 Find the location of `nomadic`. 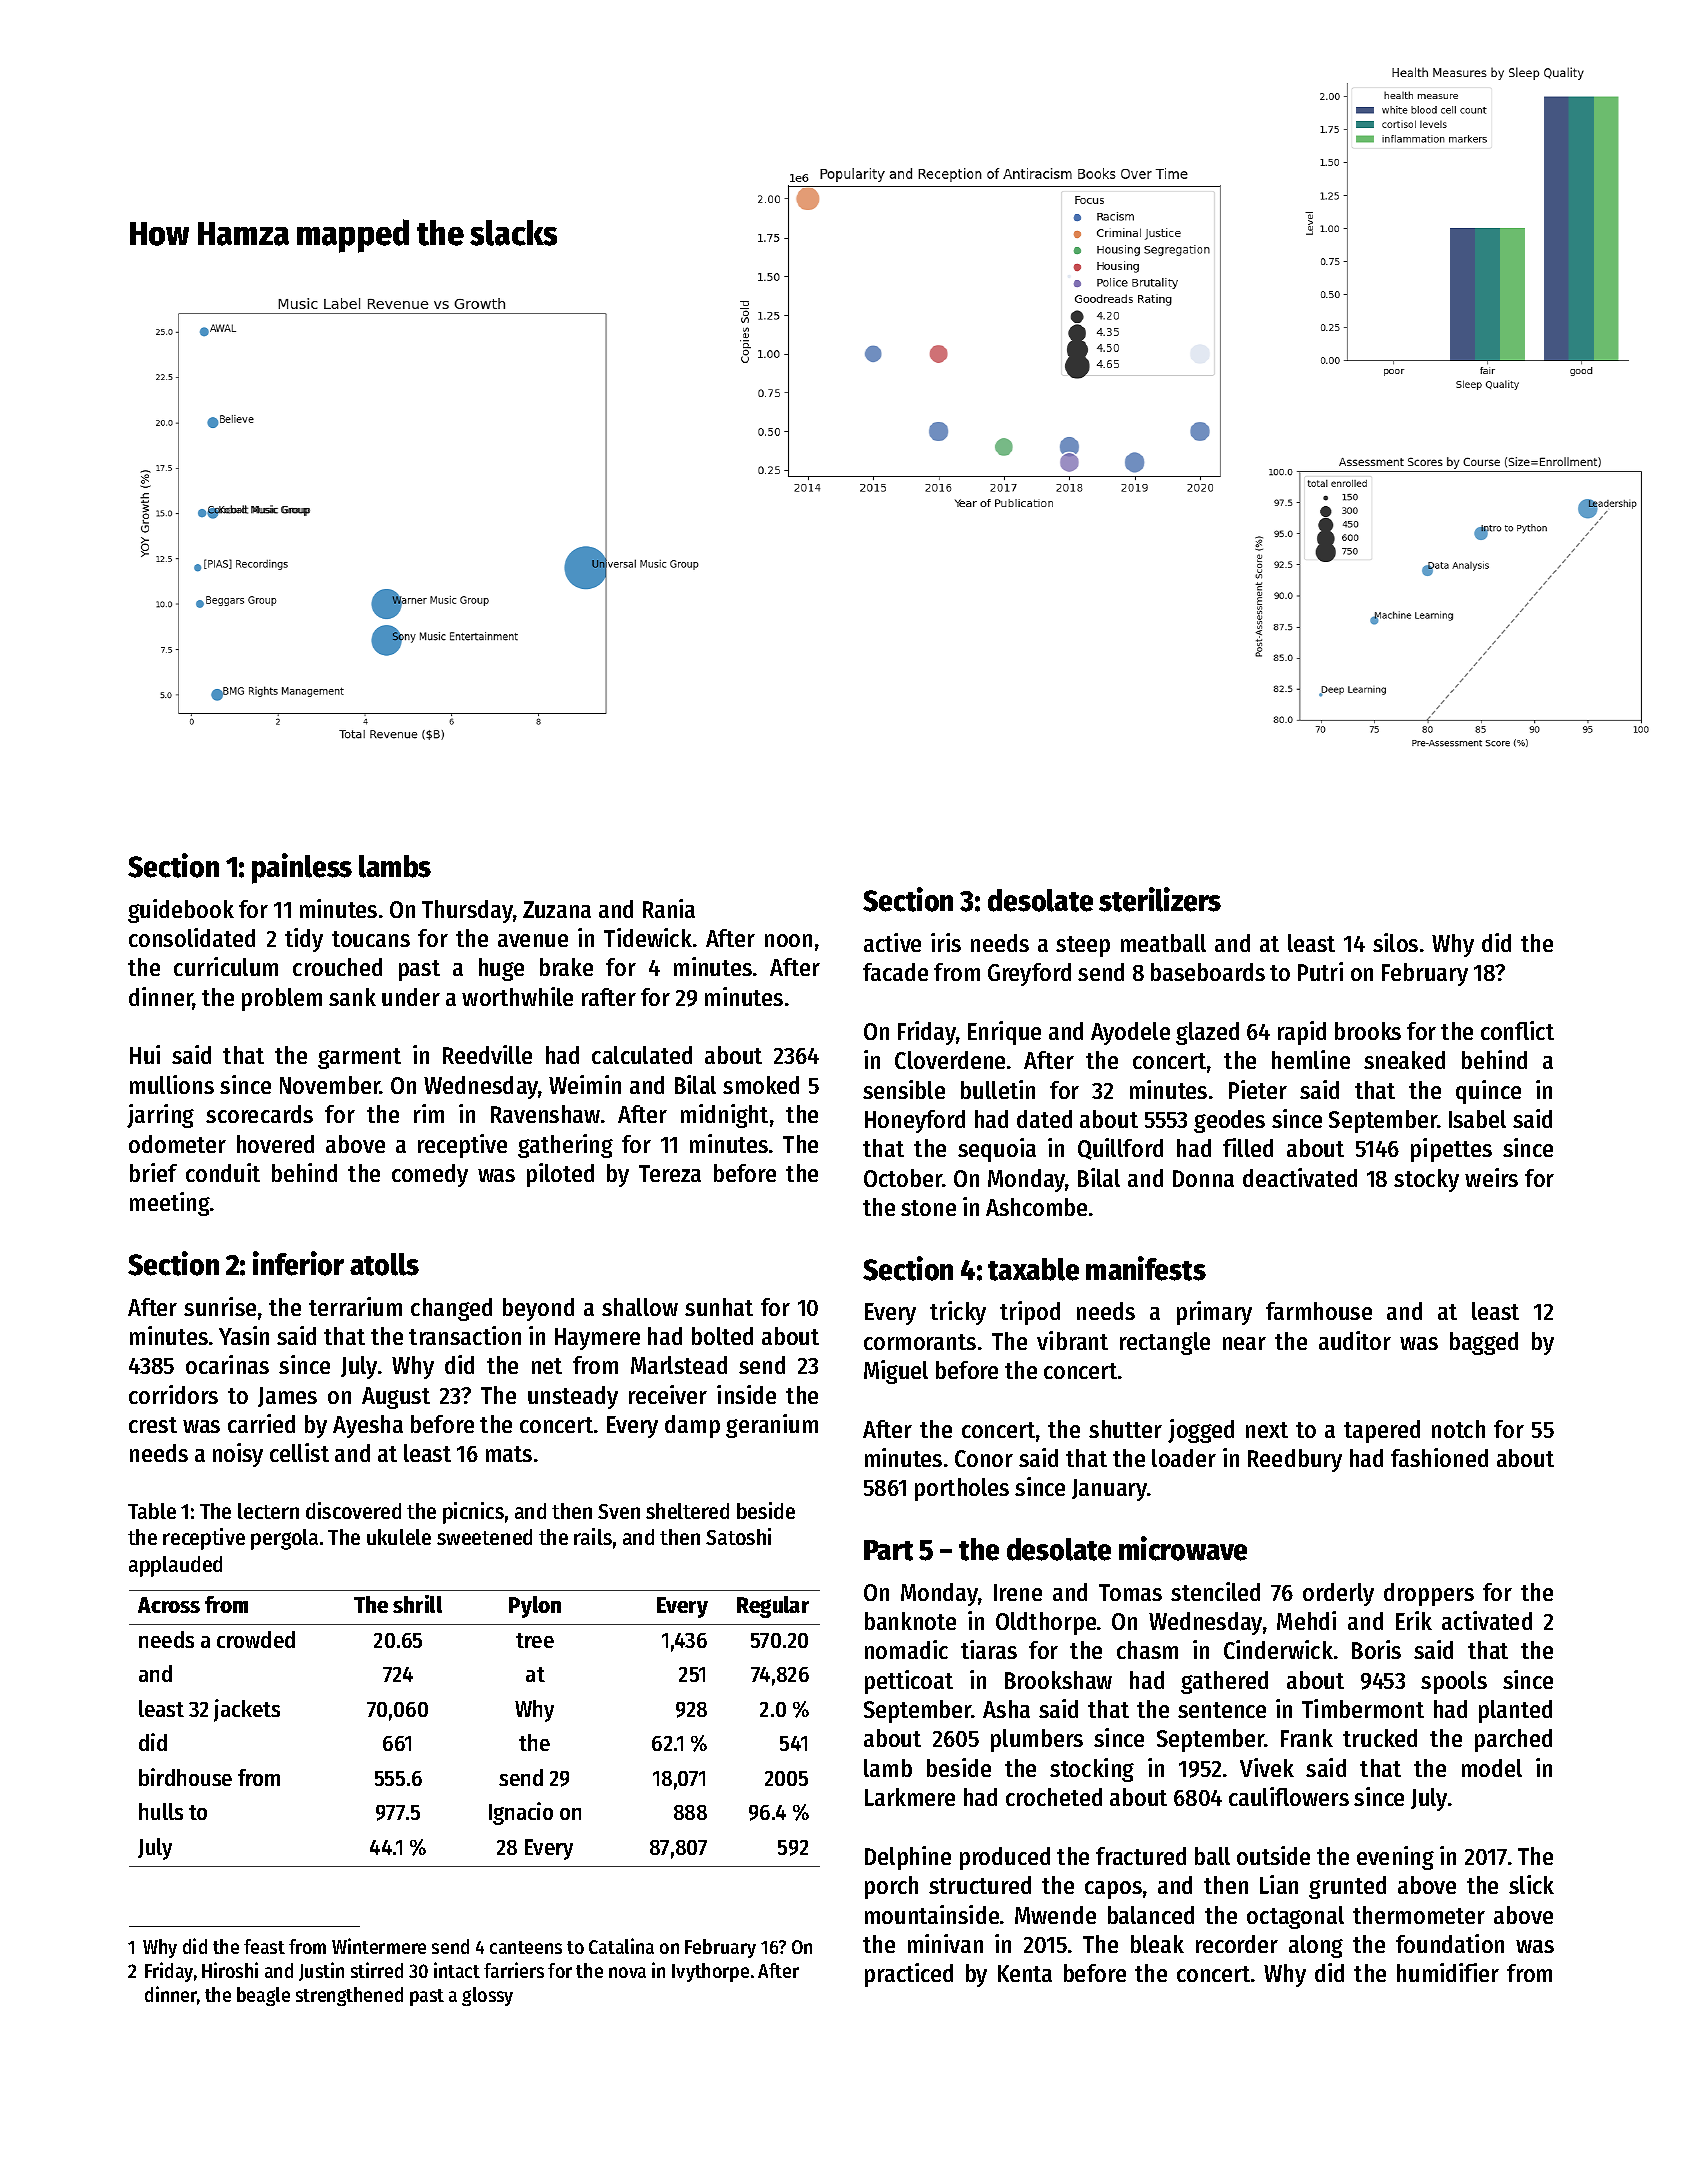

nomadic is located at coordinates (906, 1649).
